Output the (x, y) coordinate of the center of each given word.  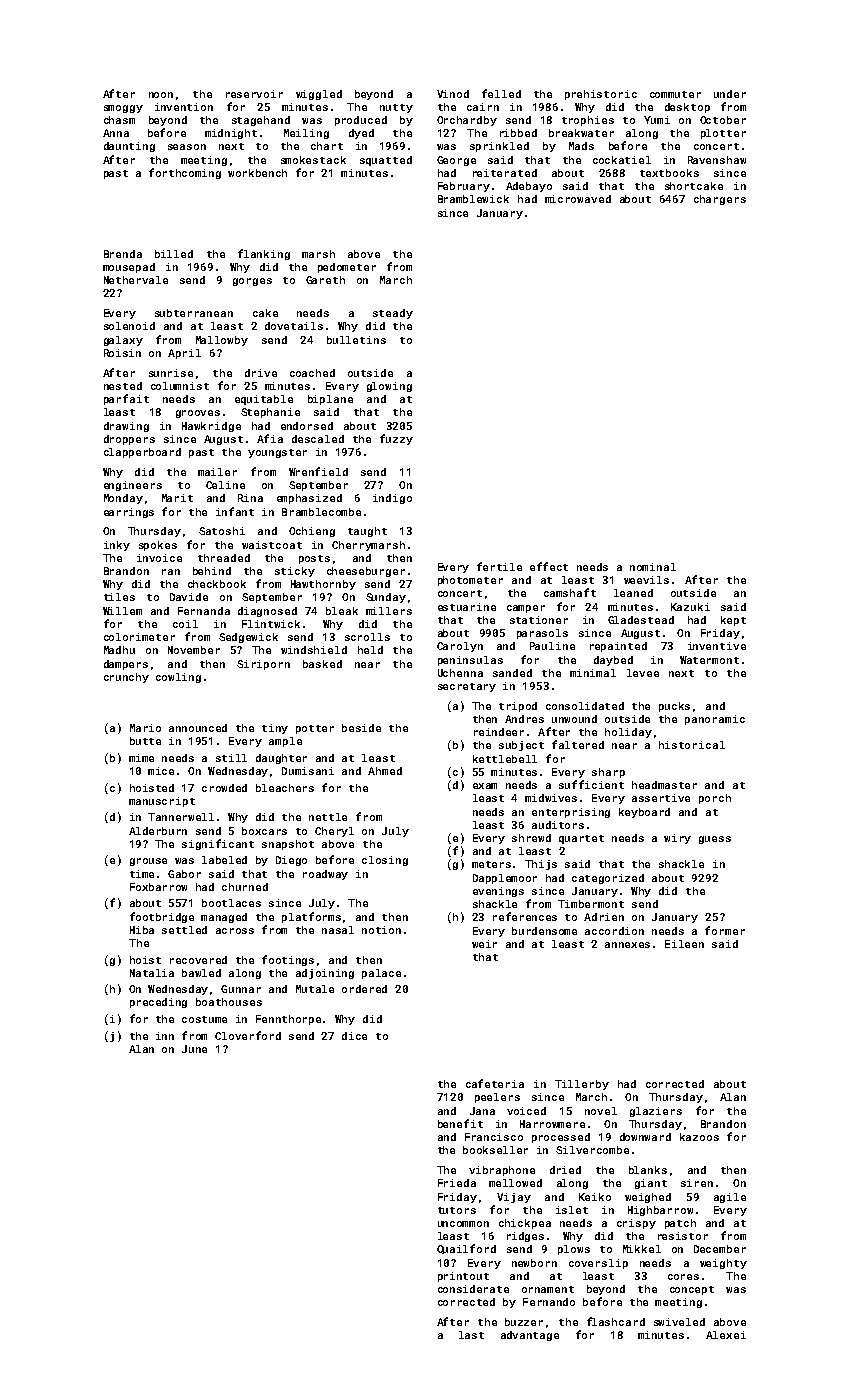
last (471, 1335)
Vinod (453, 94)
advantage (530, 1336)
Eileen (684, 944)
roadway (325, 875)
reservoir (254, 94)
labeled (224, 860)
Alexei (726, 1335)
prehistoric (601, 95)
